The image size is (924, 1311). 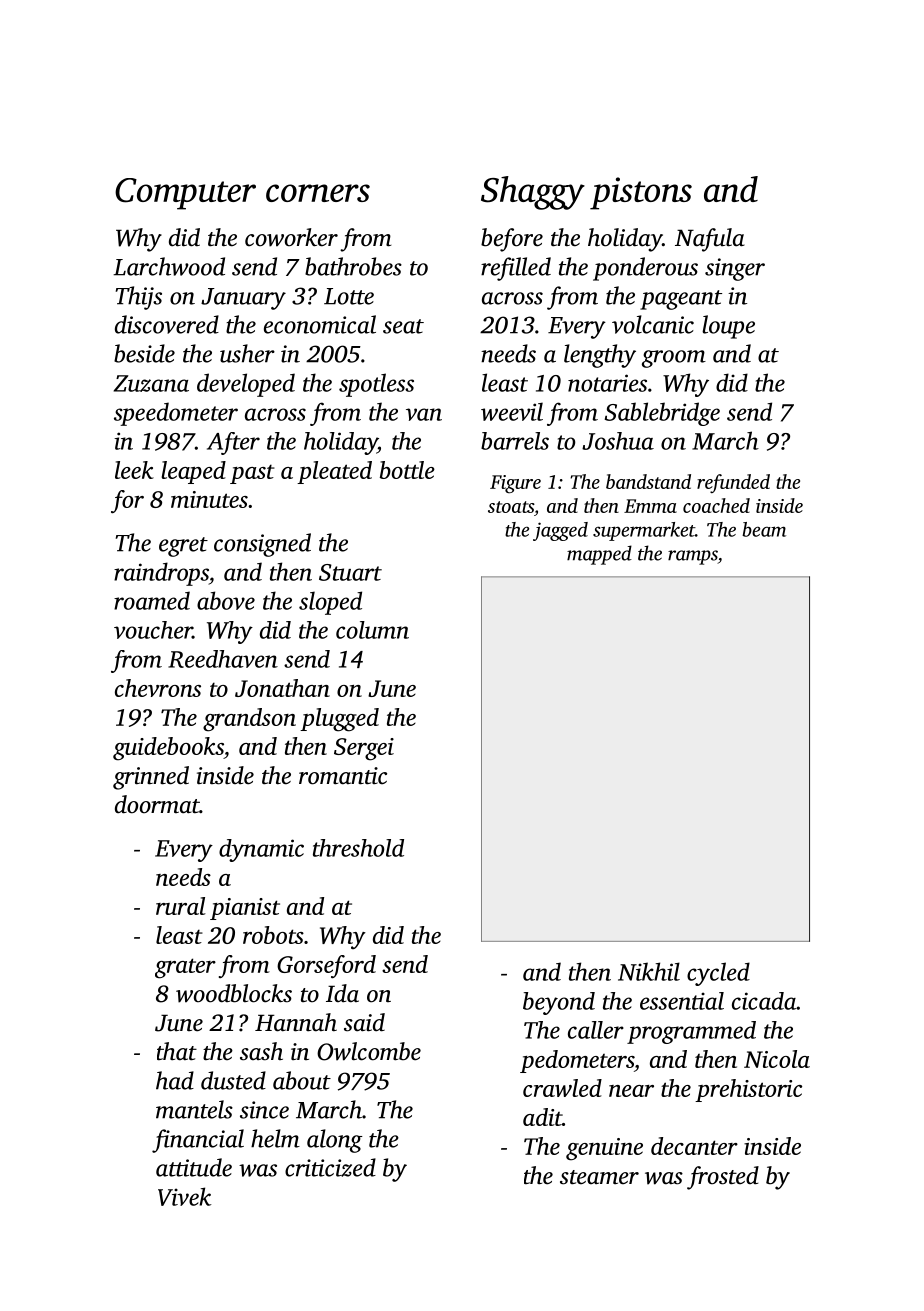 What do you see at coordinates (693, 557) in the document?
I see `ramps` at bounding box center [693, 557].
